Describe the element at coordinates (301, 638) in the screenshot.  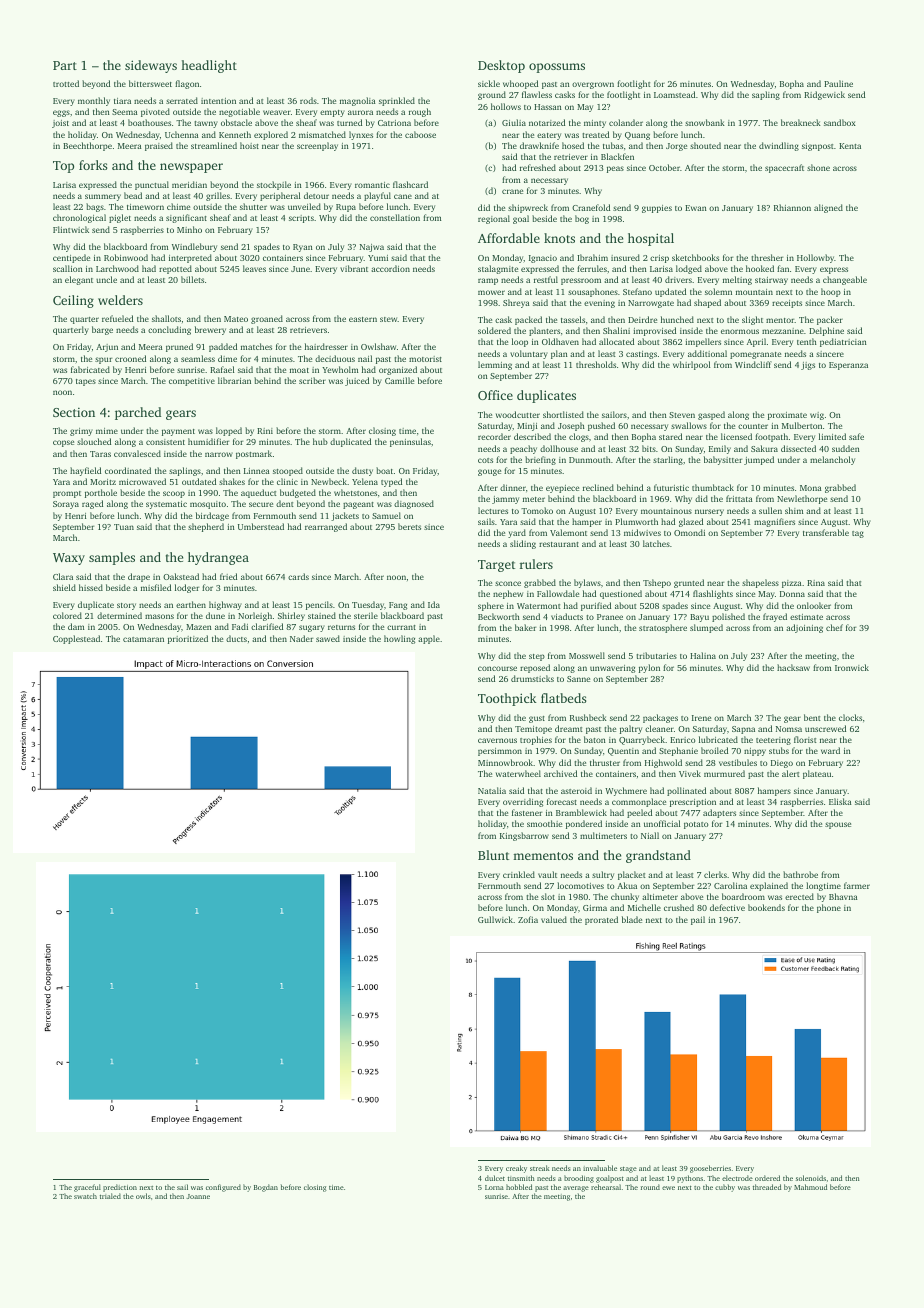
I see `Nader` at that location.
